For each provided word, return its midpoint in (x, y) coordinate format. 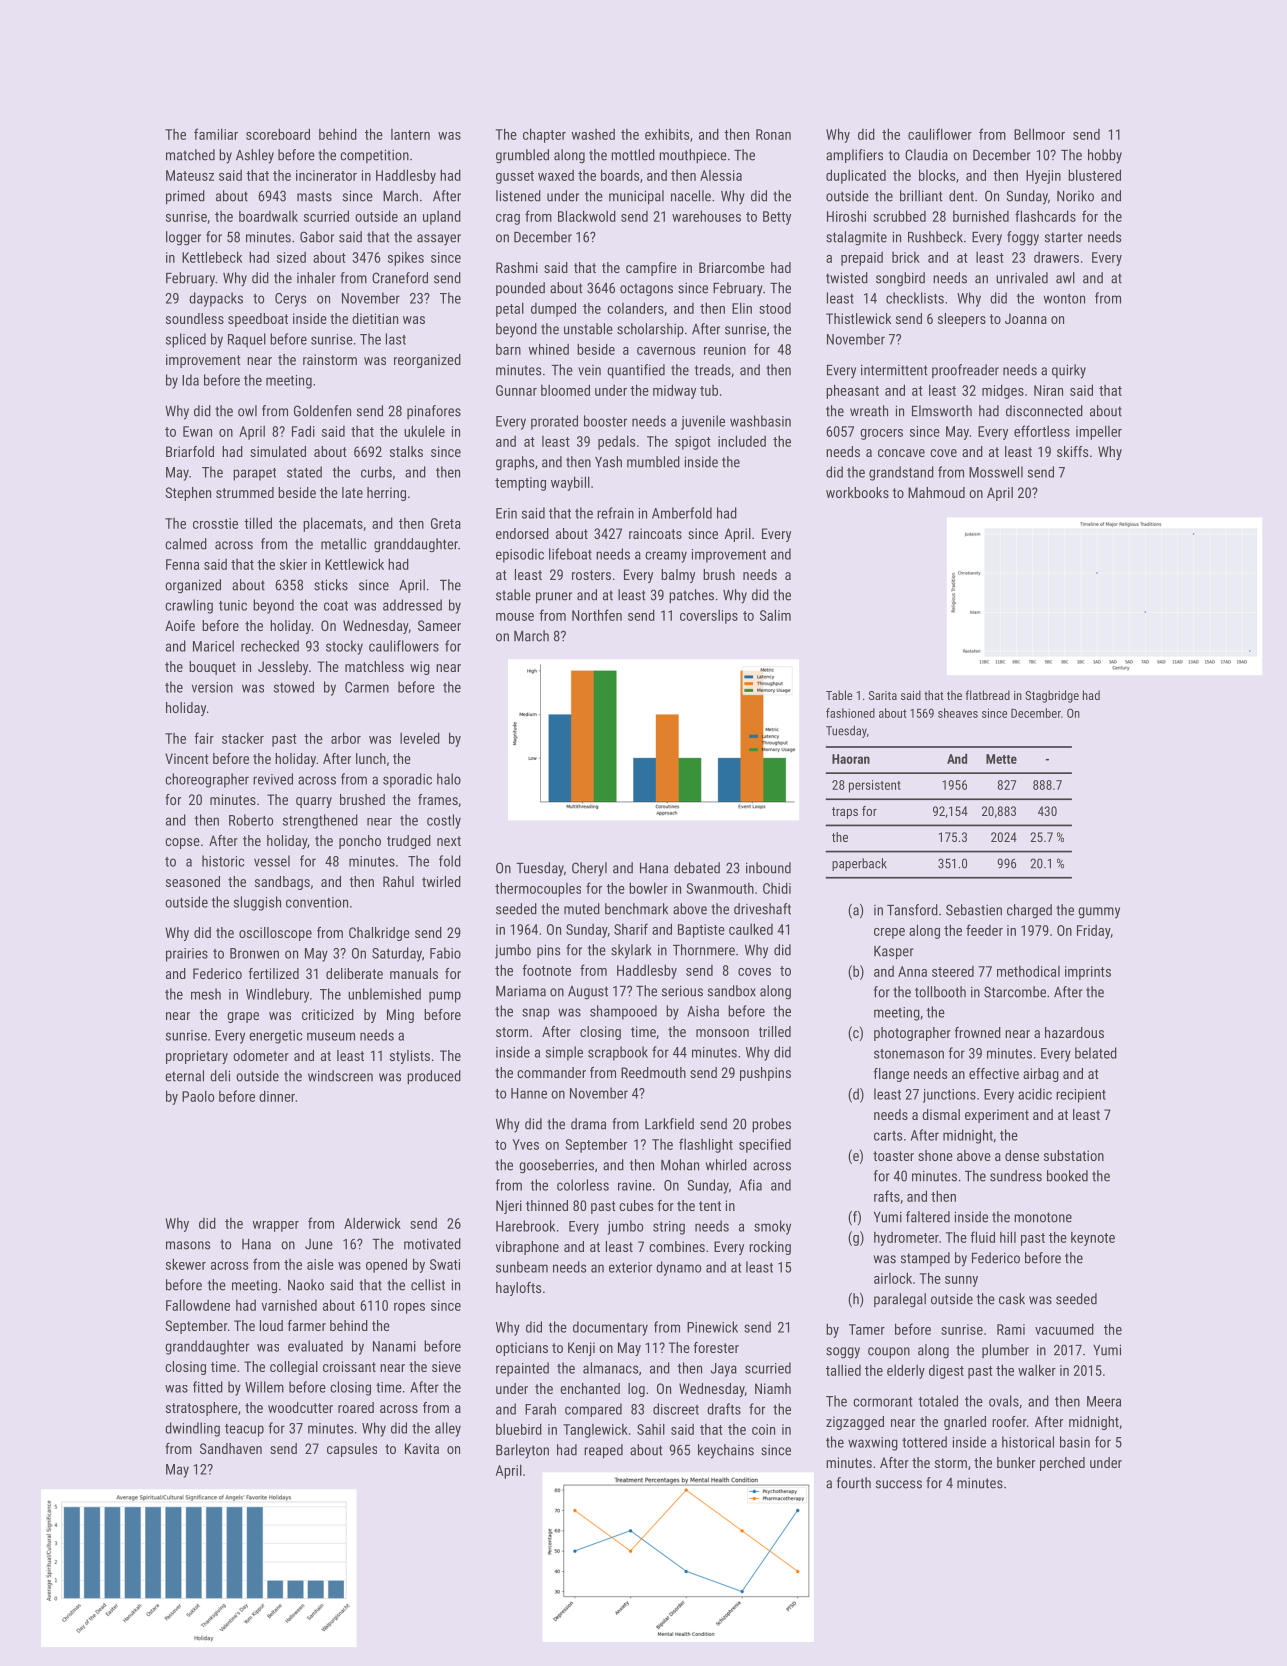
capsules (352, 1450)
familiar (216, 134)
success (899, 1484)
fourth (854, 1483)
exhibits (667, 134)
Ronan (773, 134)
